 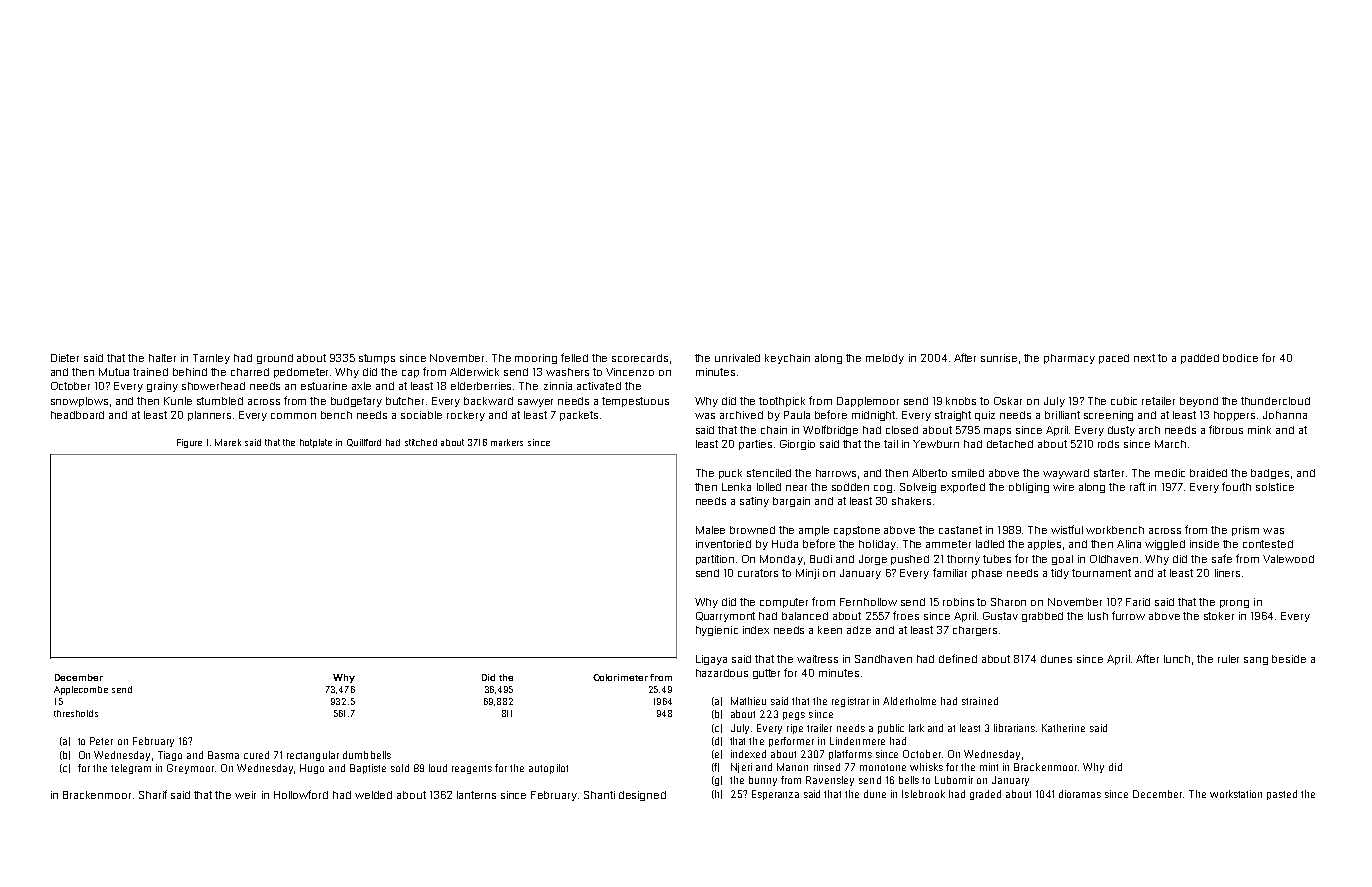 I want to click on cured, so click(x=256, y=755).
